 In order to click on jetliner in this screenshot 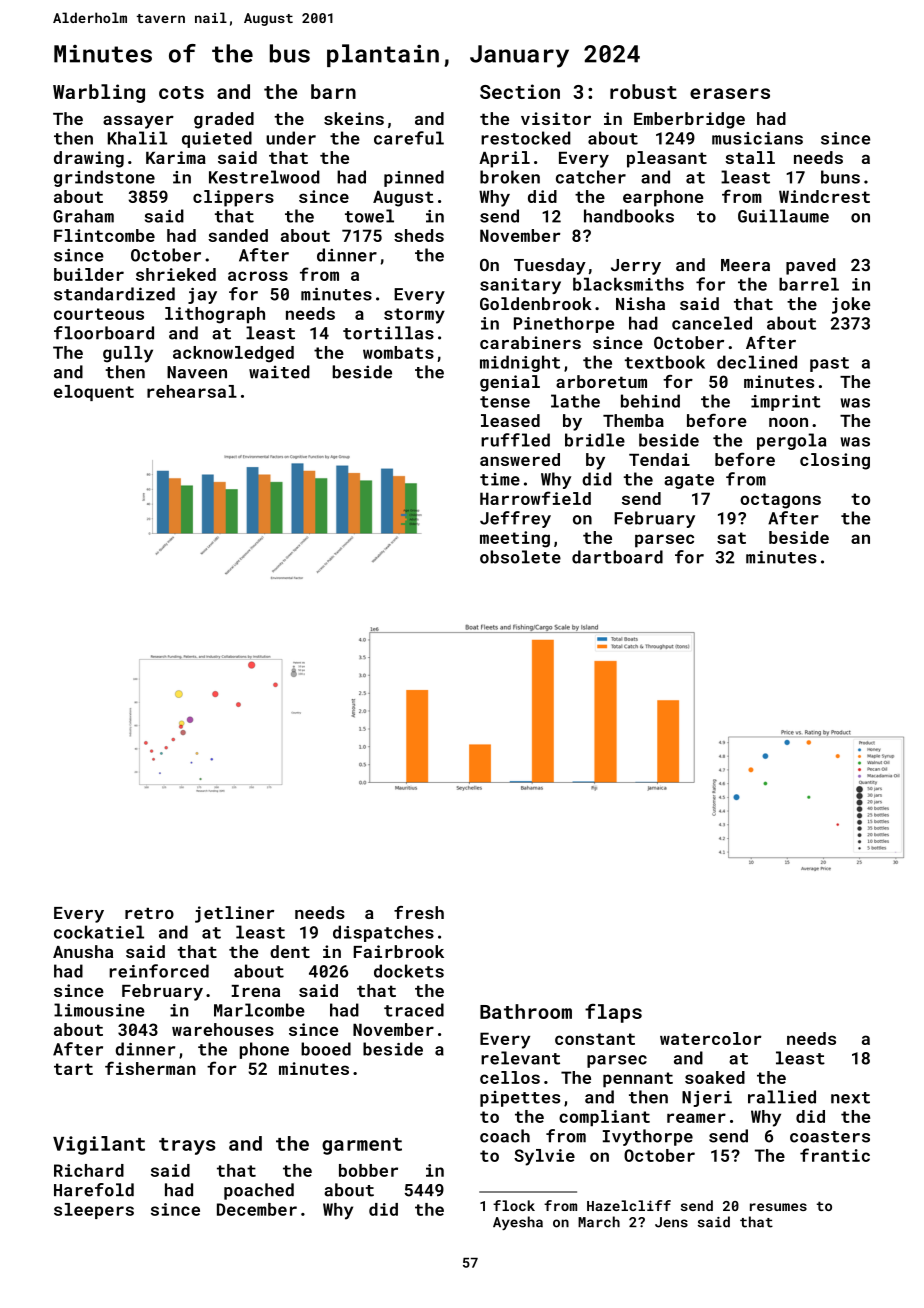, I will do `click(234, 914)`.
